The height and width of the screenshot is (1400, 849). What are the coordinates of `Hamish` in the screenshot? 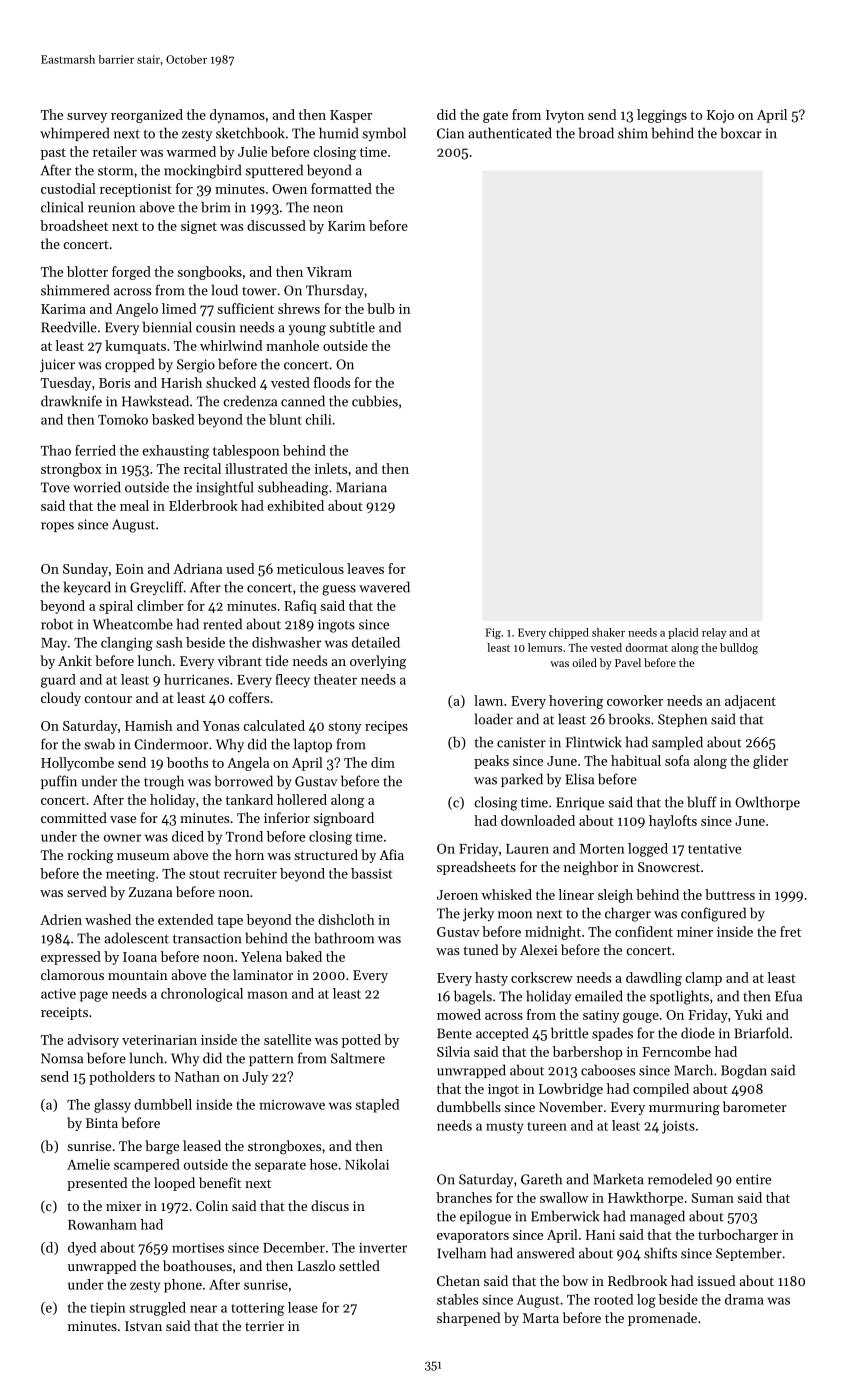 It's located at (149, 725).
